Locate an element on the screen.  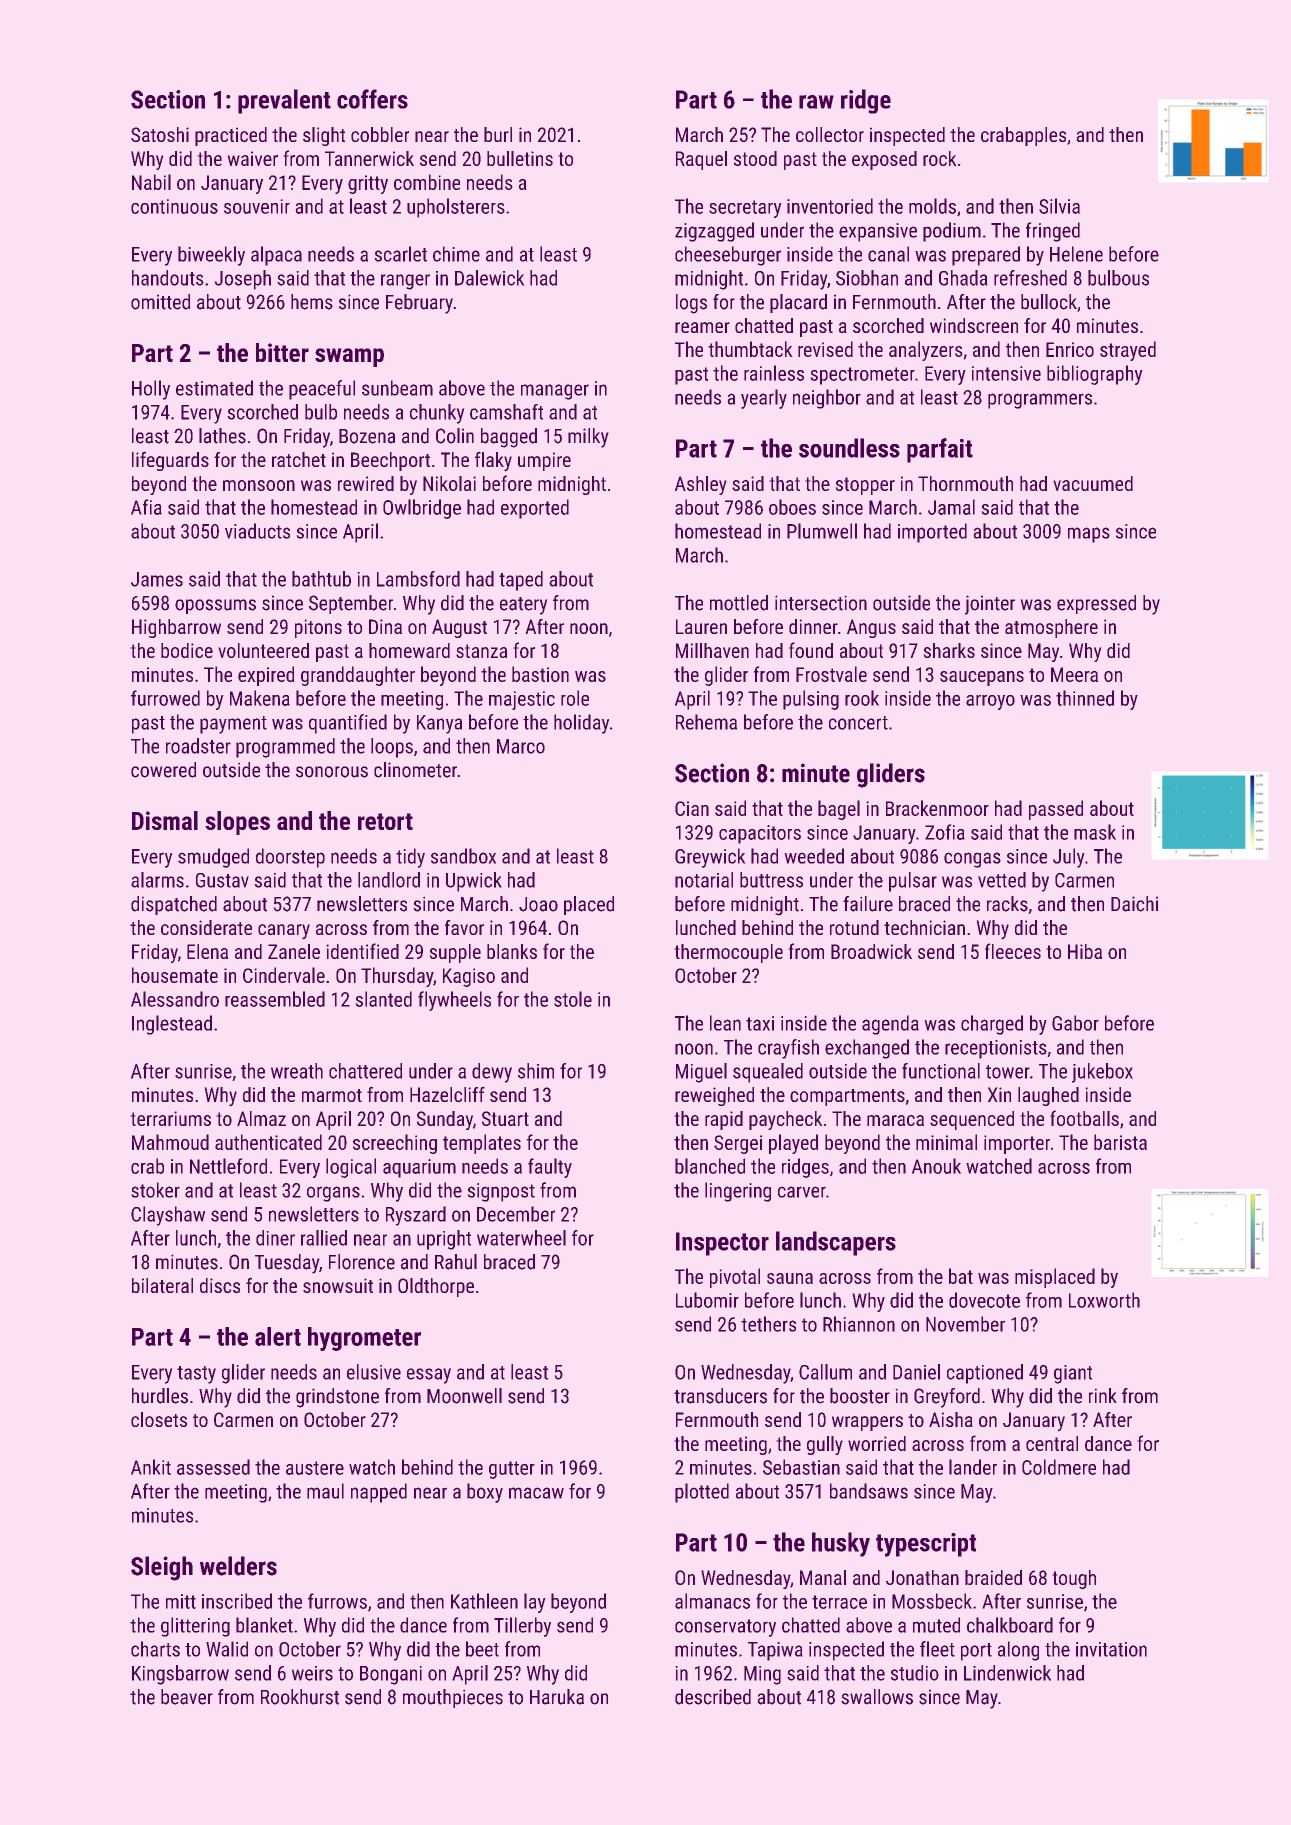
raw is located at coordinates (816, 102).
